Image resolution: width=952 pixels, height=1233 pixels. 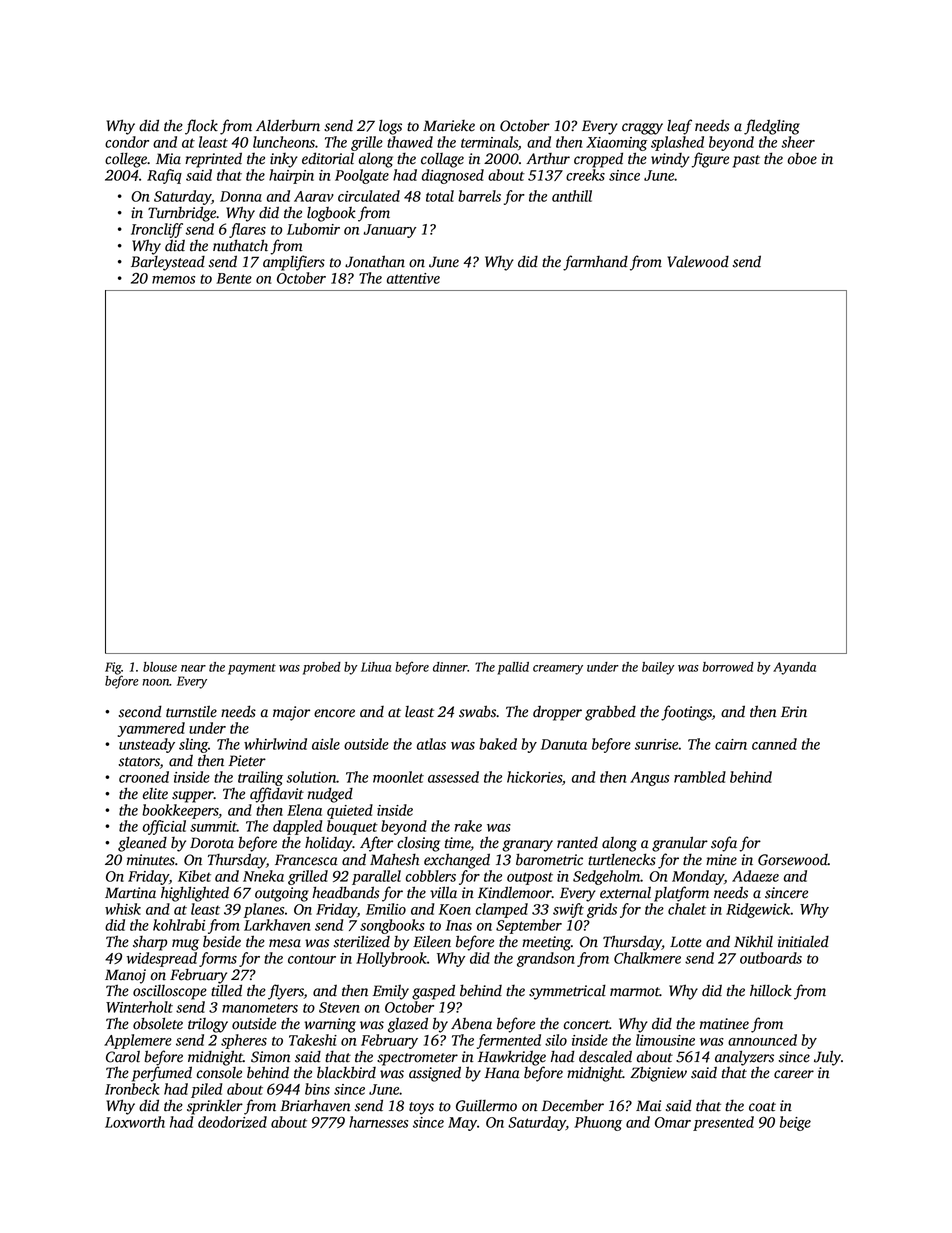 What do you see at coordinates (658, 668) in the screenshot?
I see `bailey` at bounding box center [658, 668].
